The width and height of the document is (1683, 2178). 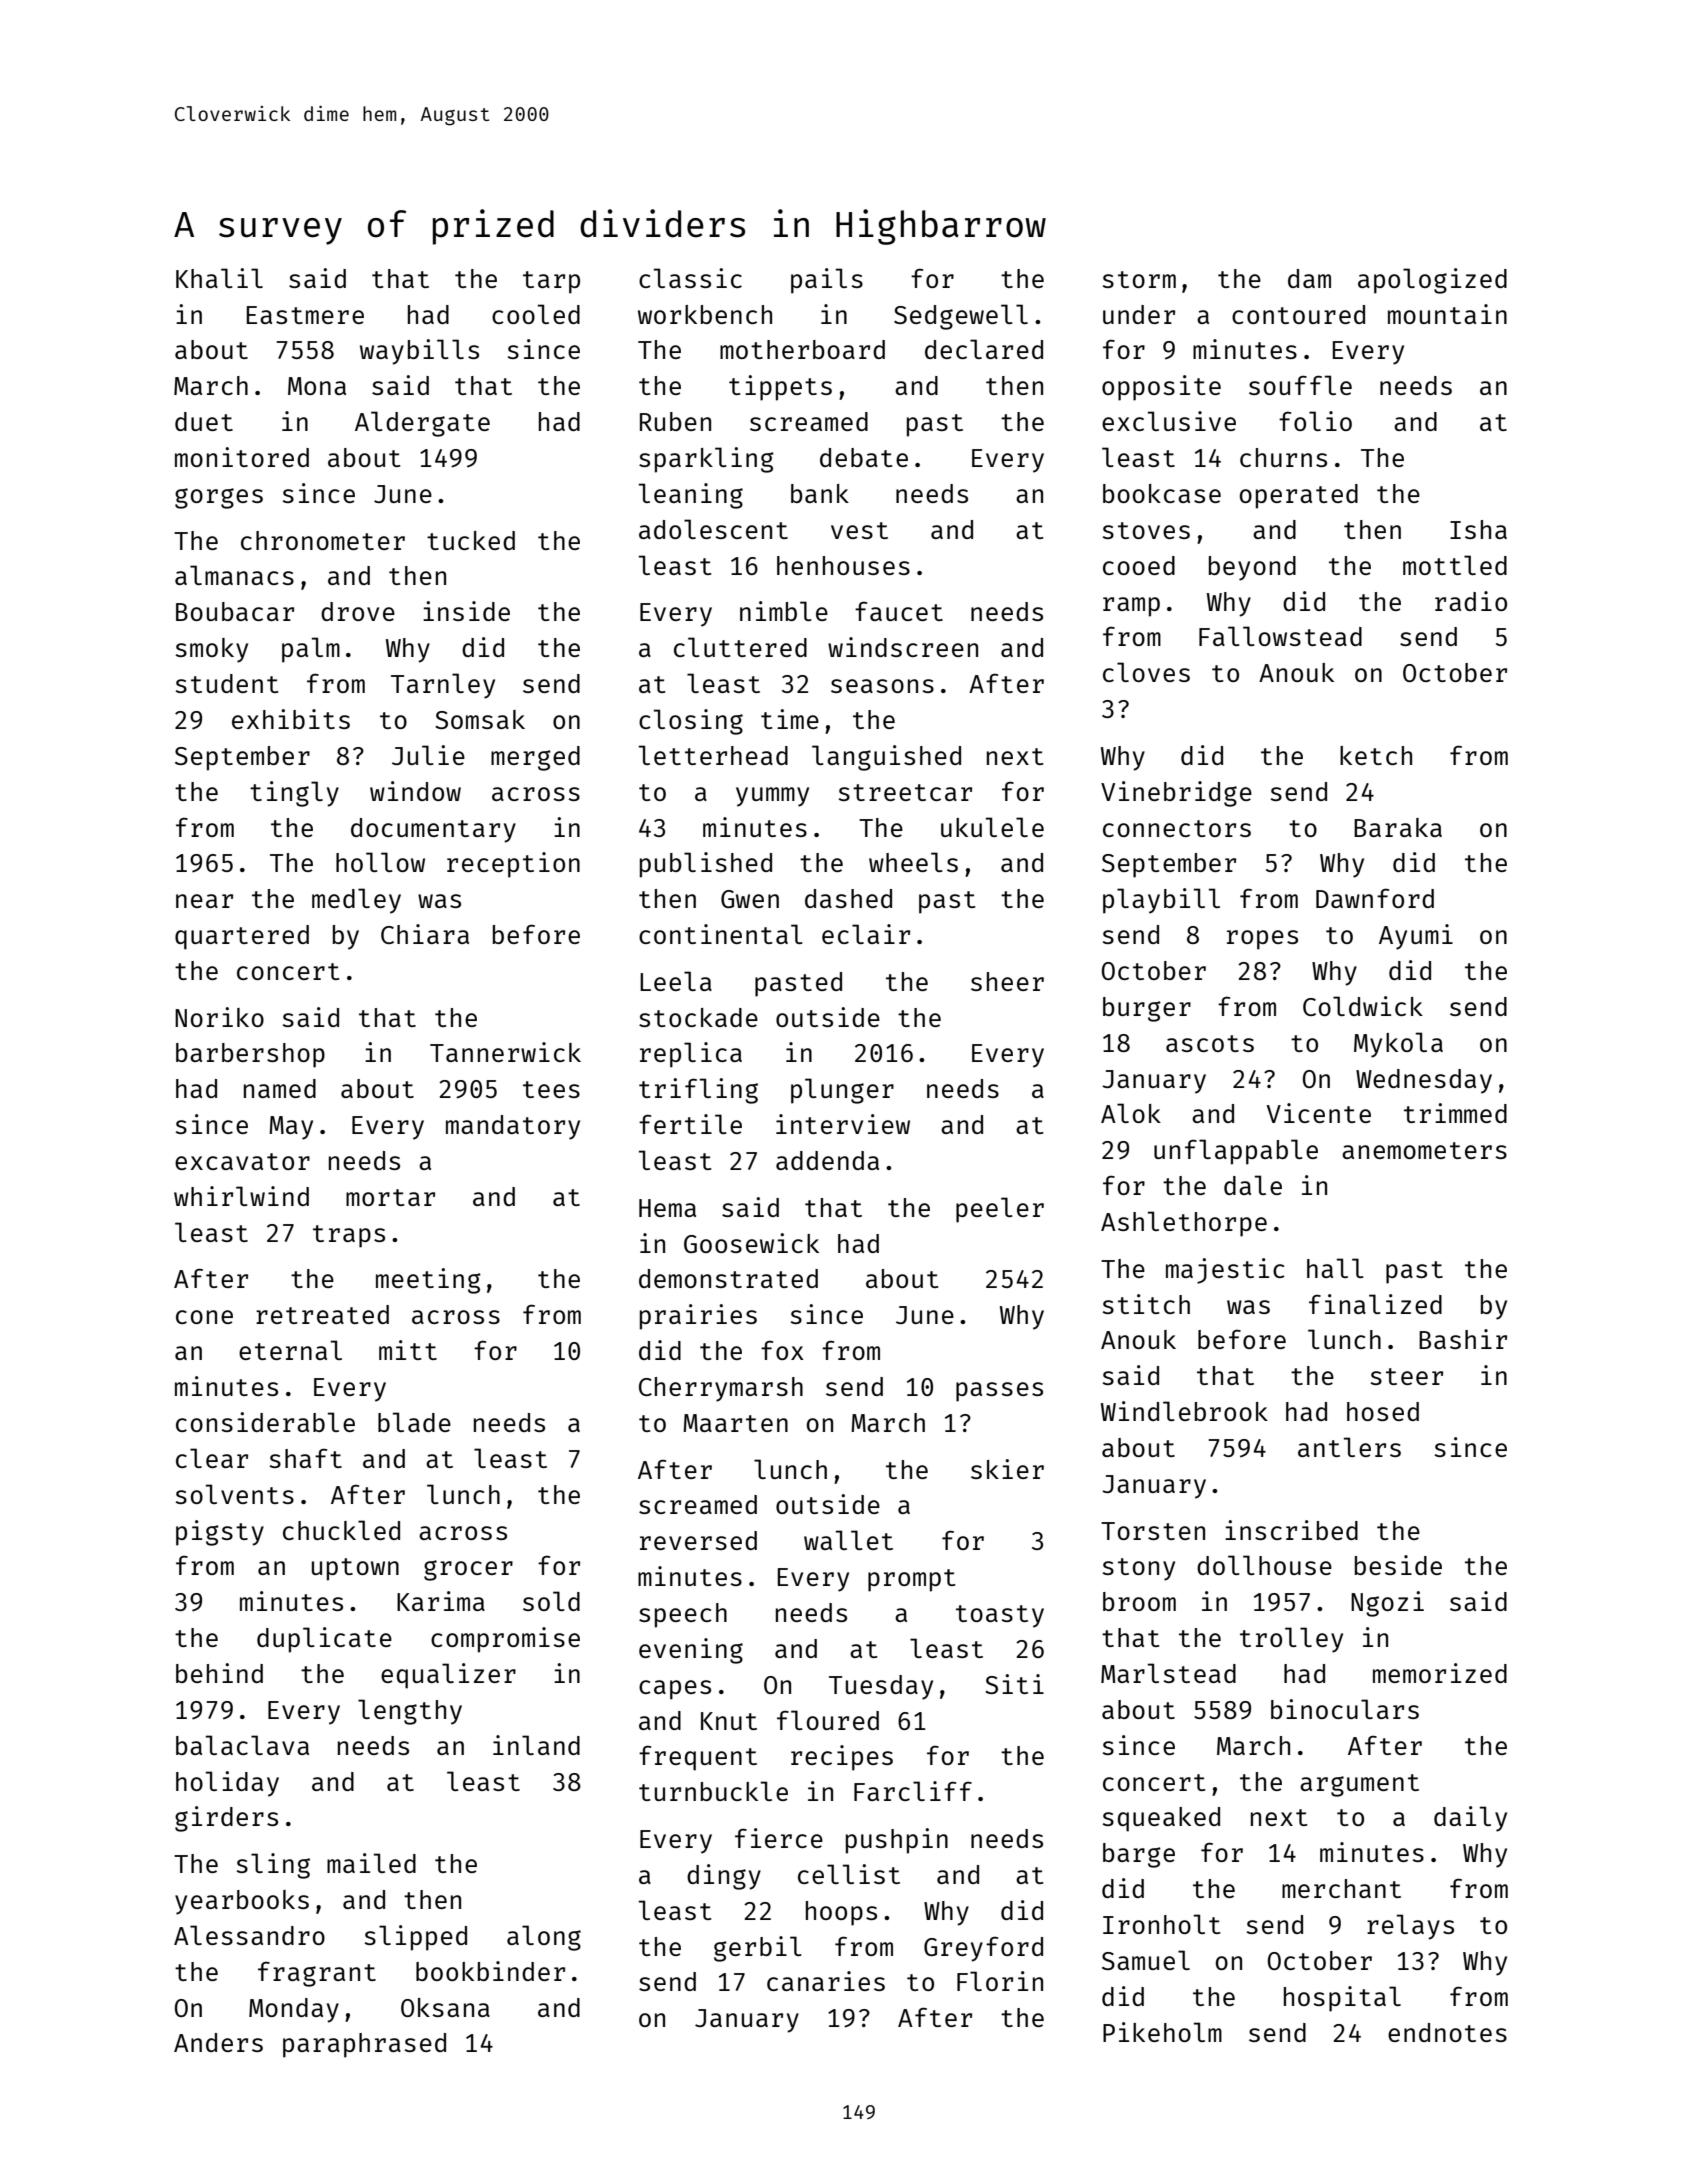 I want to click on dam, so click(x=1309, y=278).
